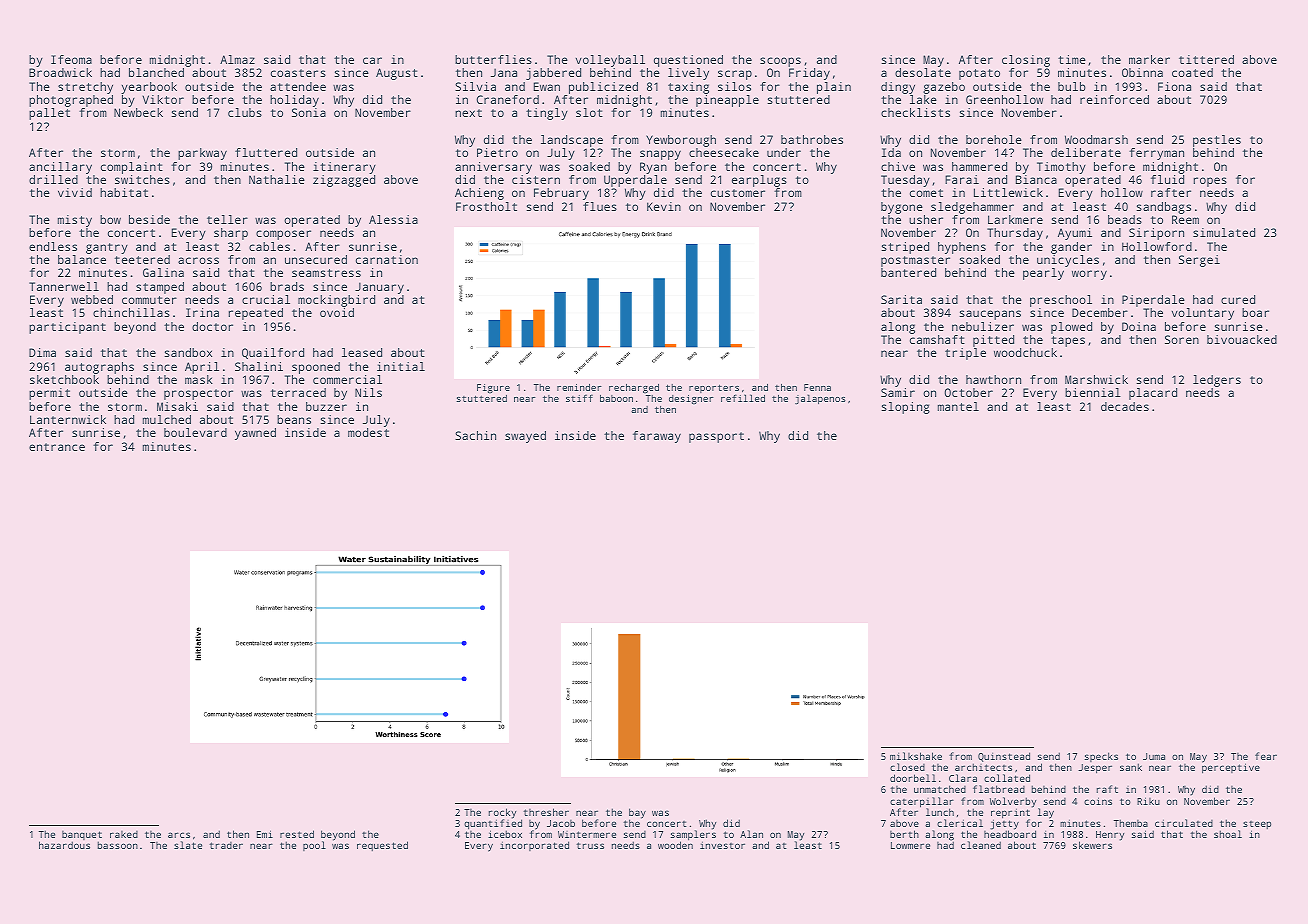 This screenshot has width=1308, height=924. I want to click on requested, so click(382, 846).
